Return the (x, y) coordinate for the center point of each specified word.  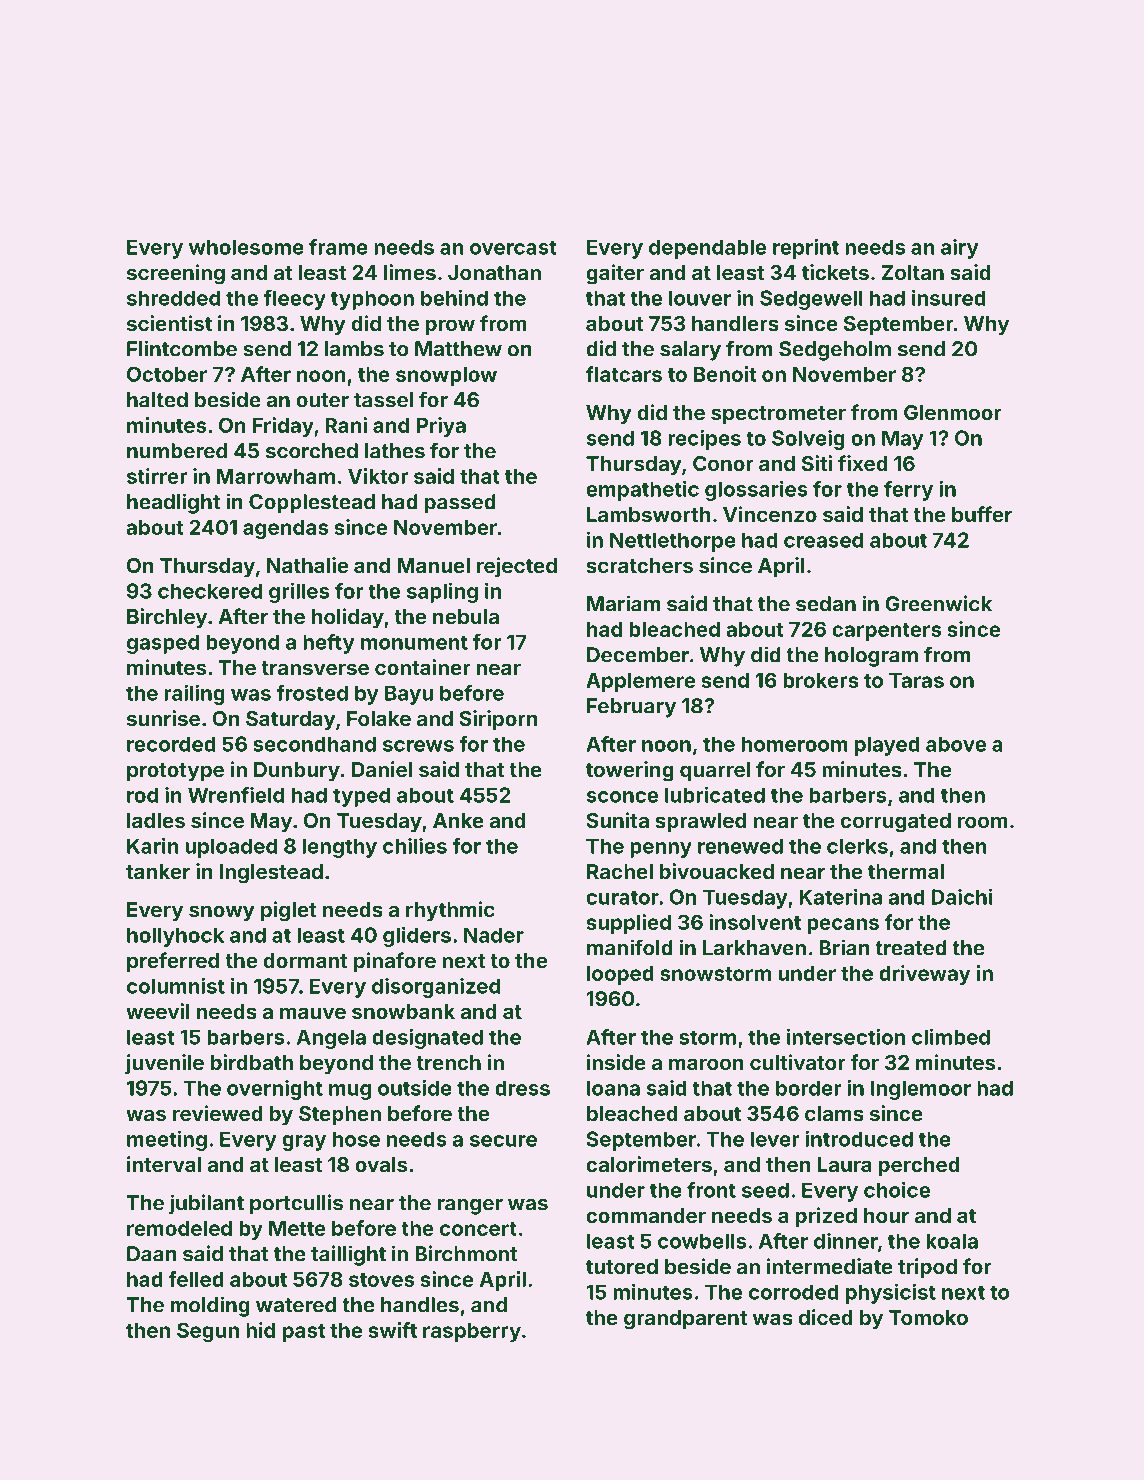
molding (210, 1306)
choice (897, 1190)
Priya (441, 427)
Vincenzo (770, 514)
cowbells (702, 1241)
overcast (513, 247)
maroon (706, 1064)
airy (960, 249)
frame (338, 247)
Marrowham (276, 476)
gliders (417, 937)
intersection (846, 1036)
